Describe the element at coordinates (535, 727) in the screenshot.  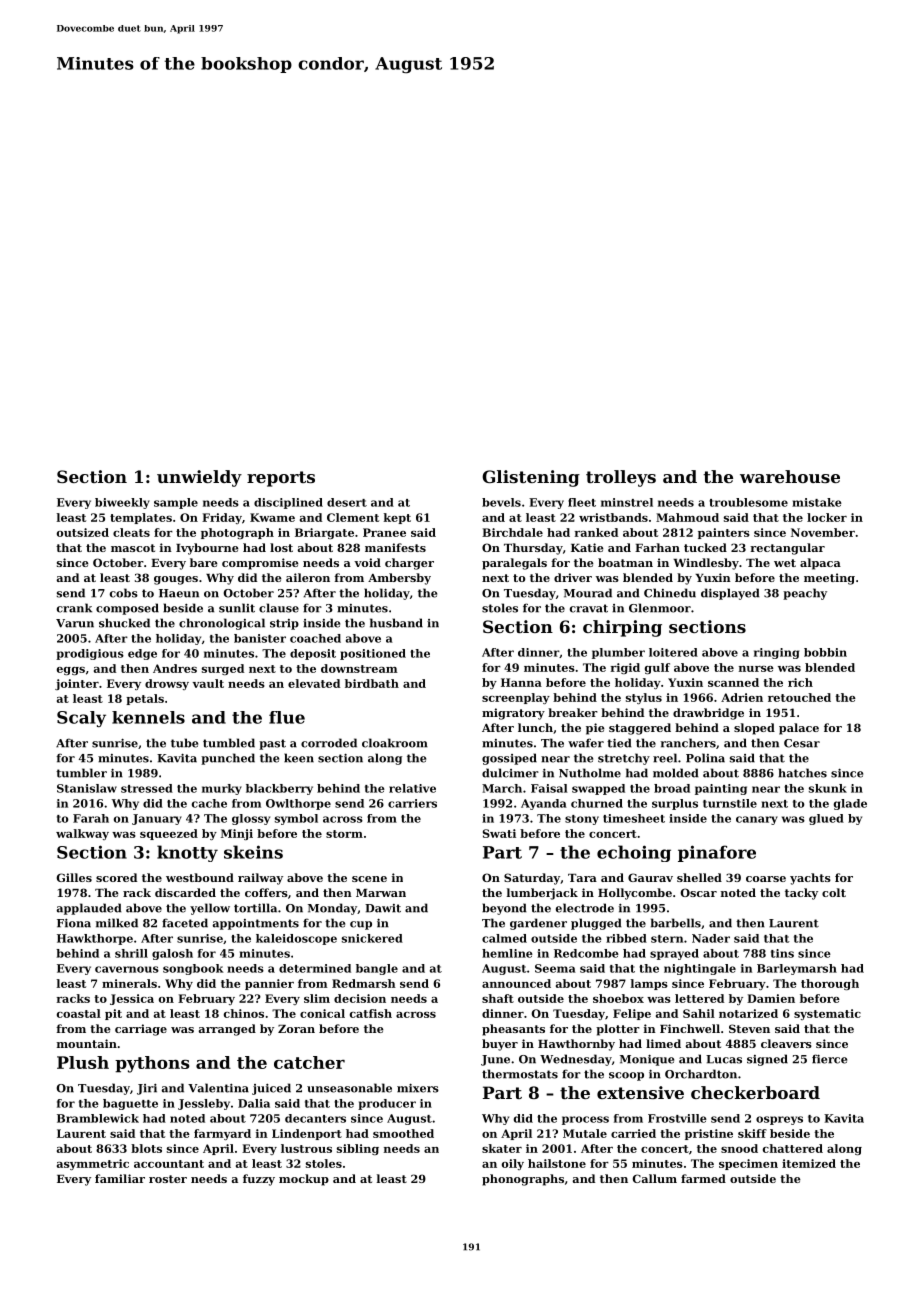
I see `lunch` at that location.
